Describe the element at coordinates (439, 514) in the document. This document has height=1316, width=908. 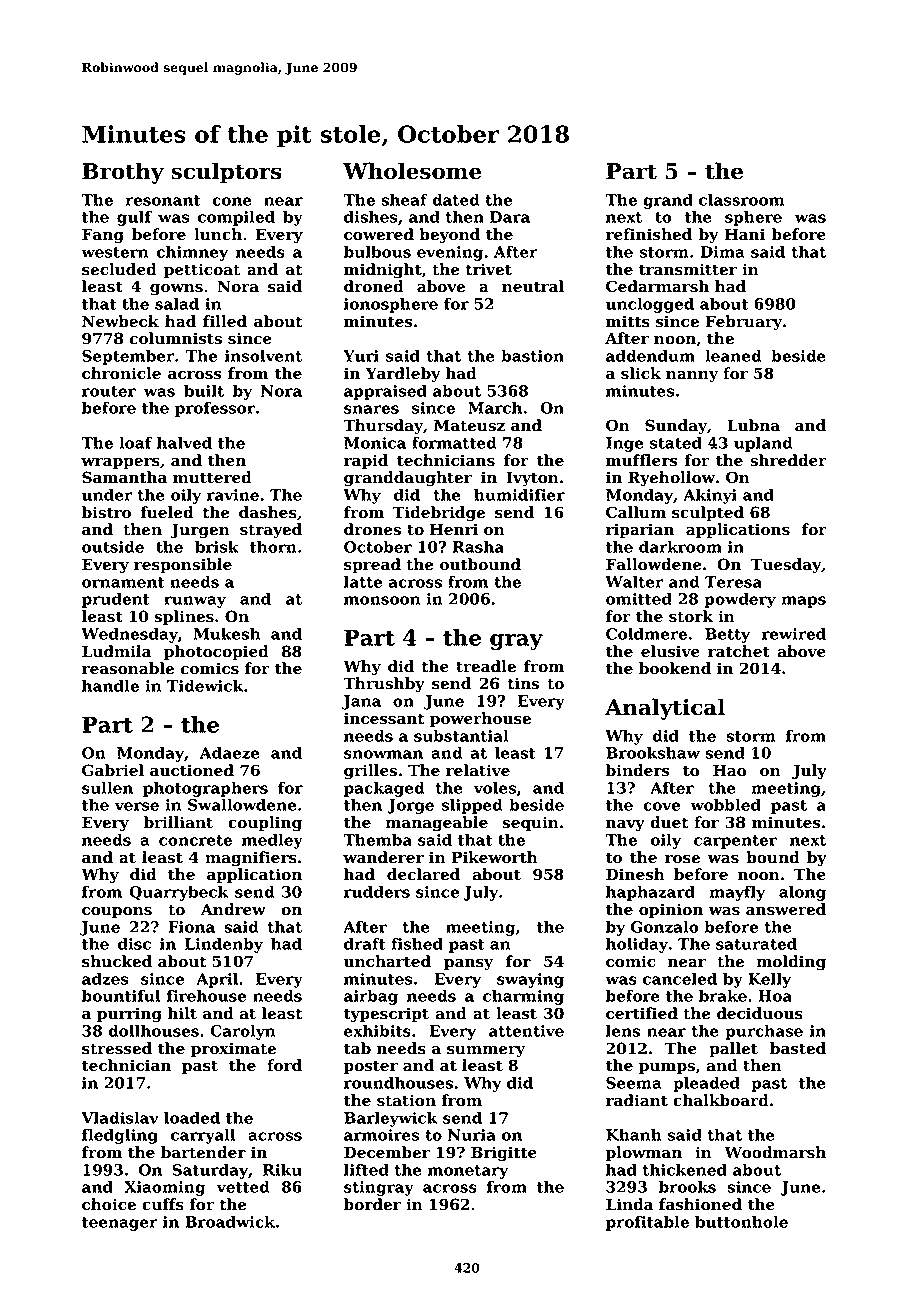
I see `Tidebridge` at that location.
